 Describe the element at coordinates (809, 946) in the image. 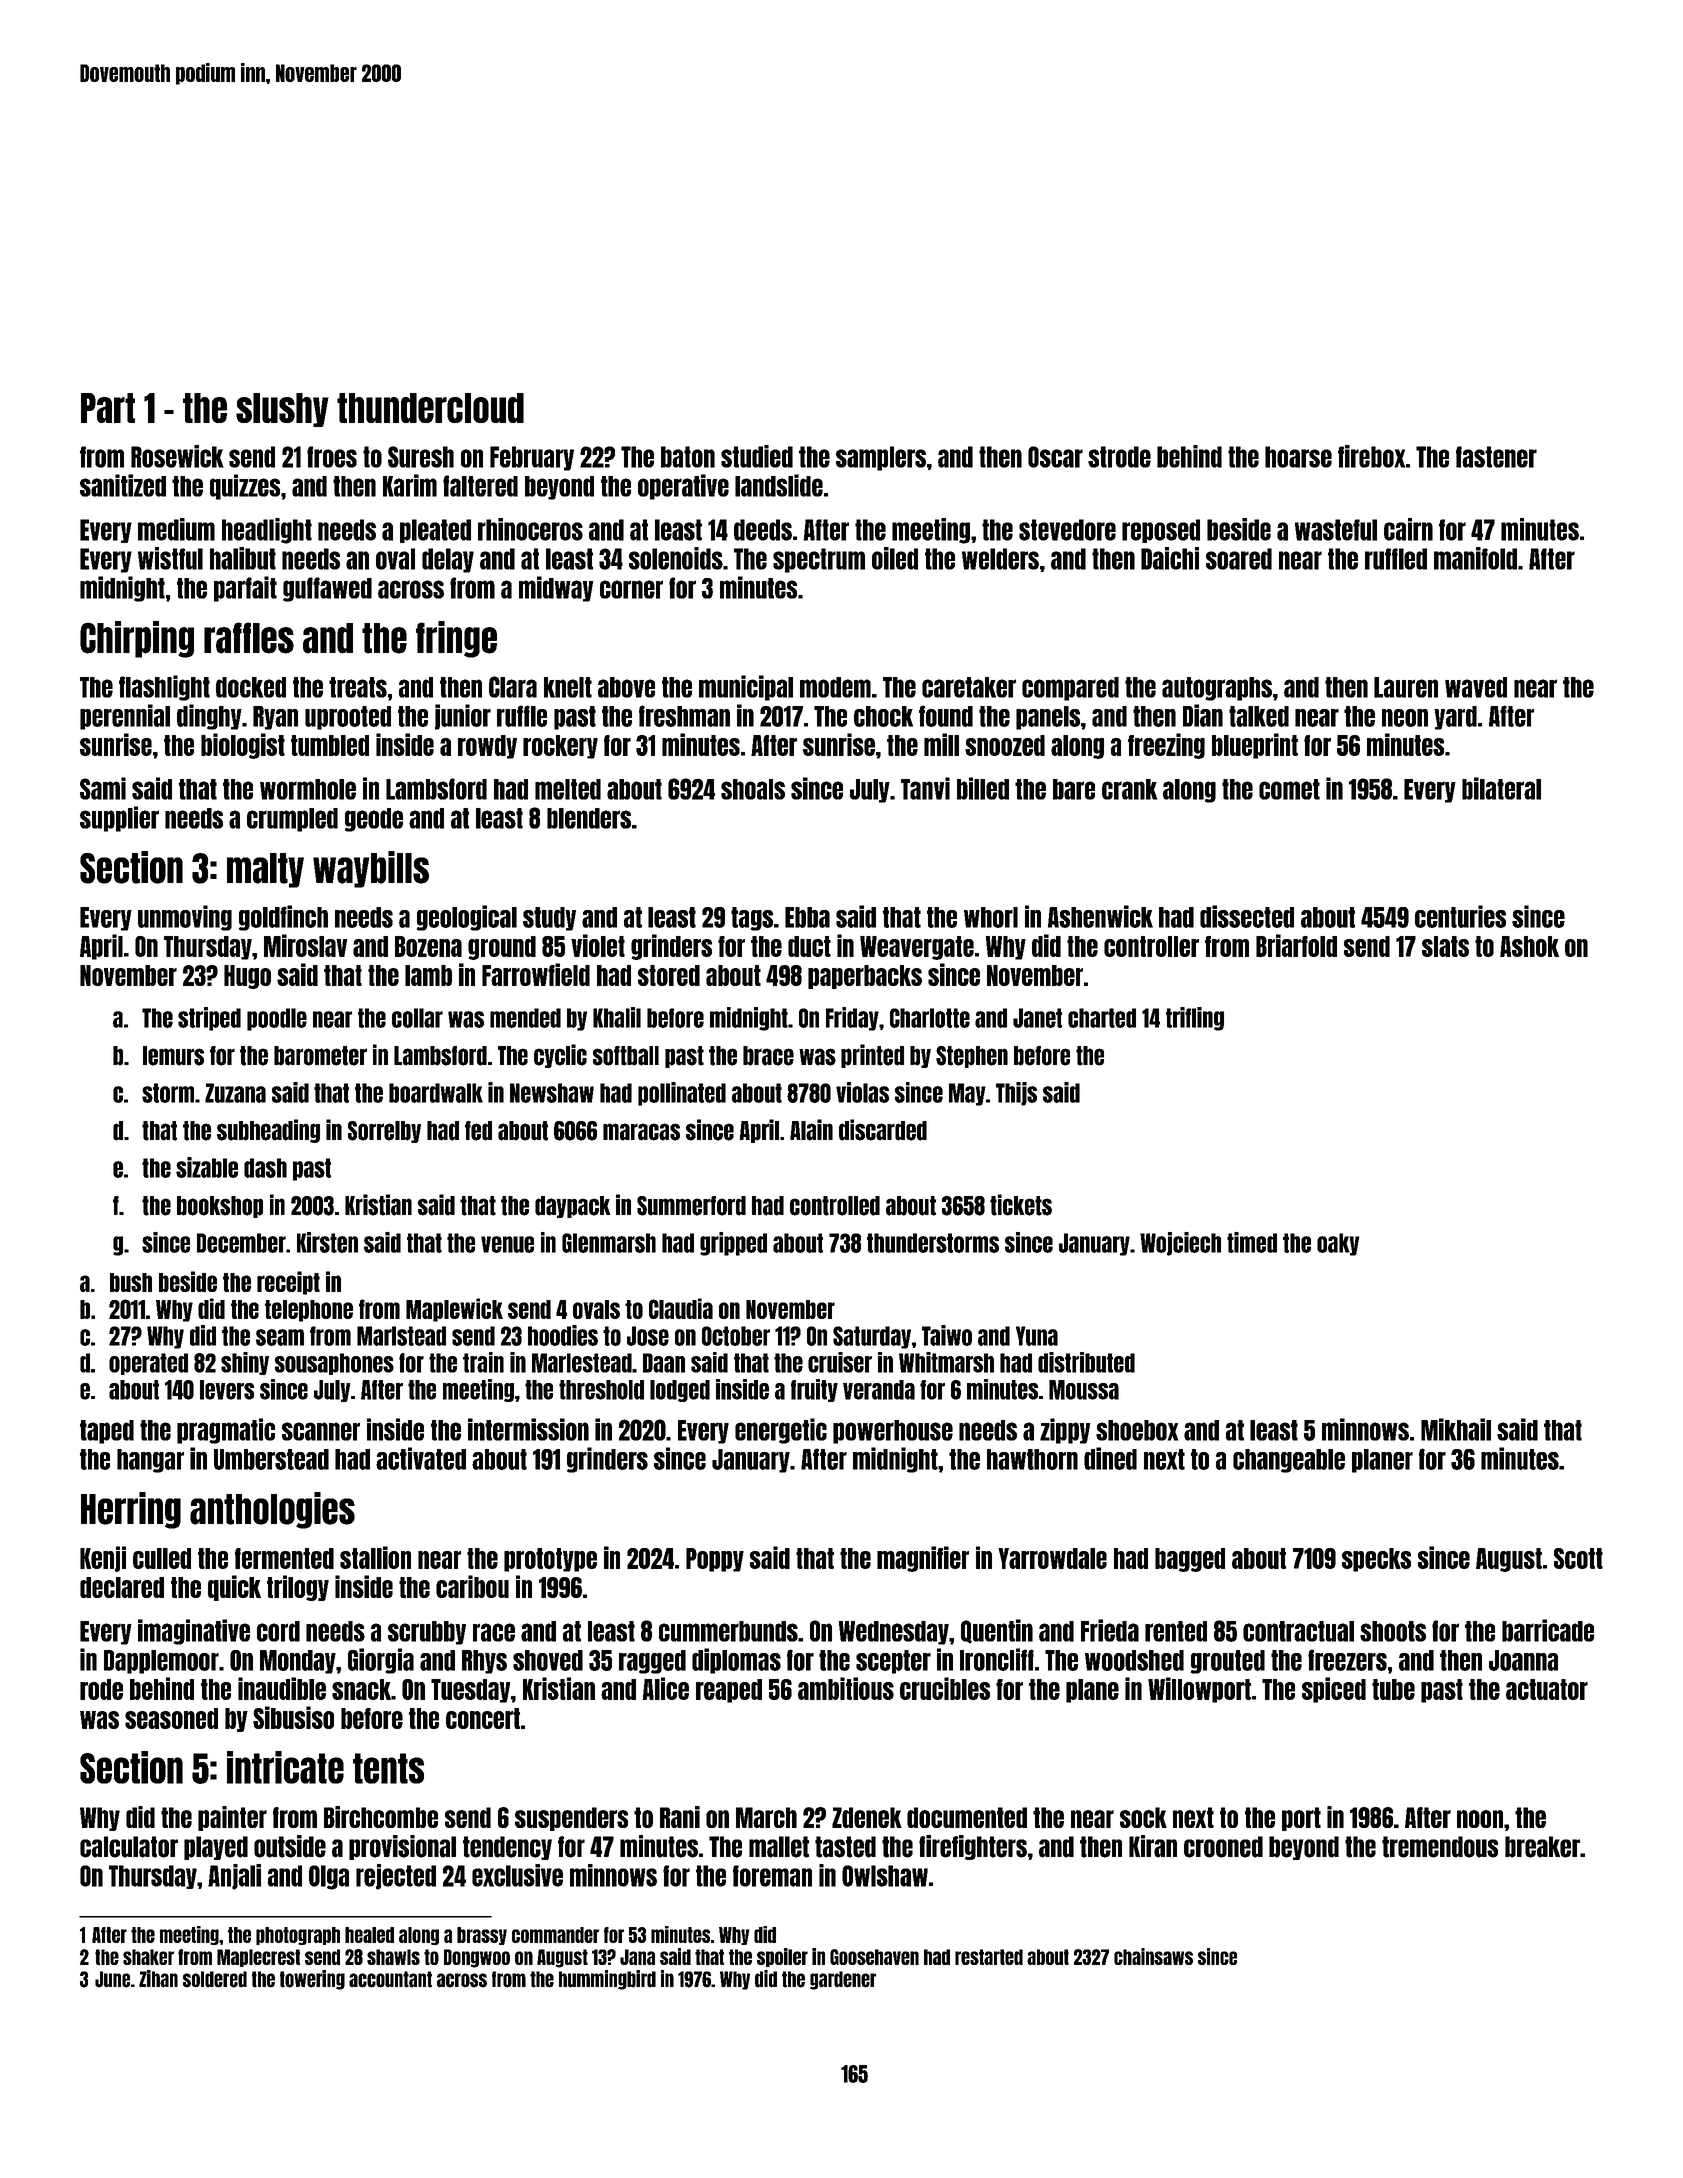

I see `duct` at that location.
